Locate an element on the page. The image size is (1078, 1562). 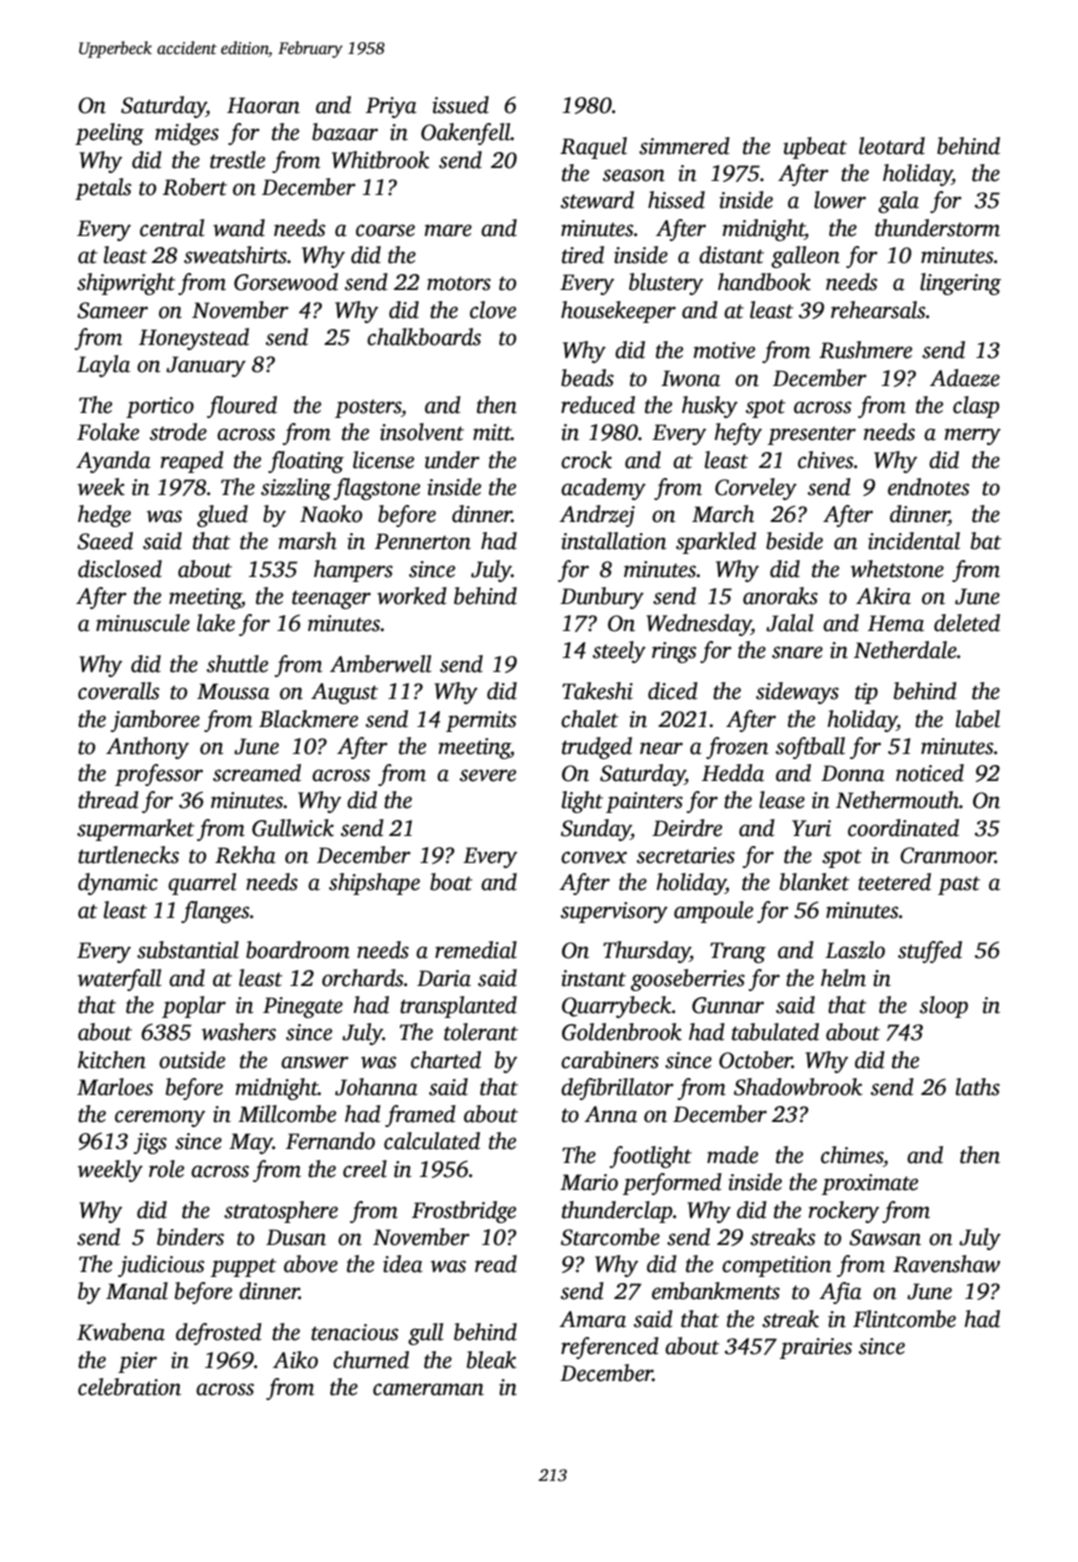
leotard is located at coordinates (892, 146).
